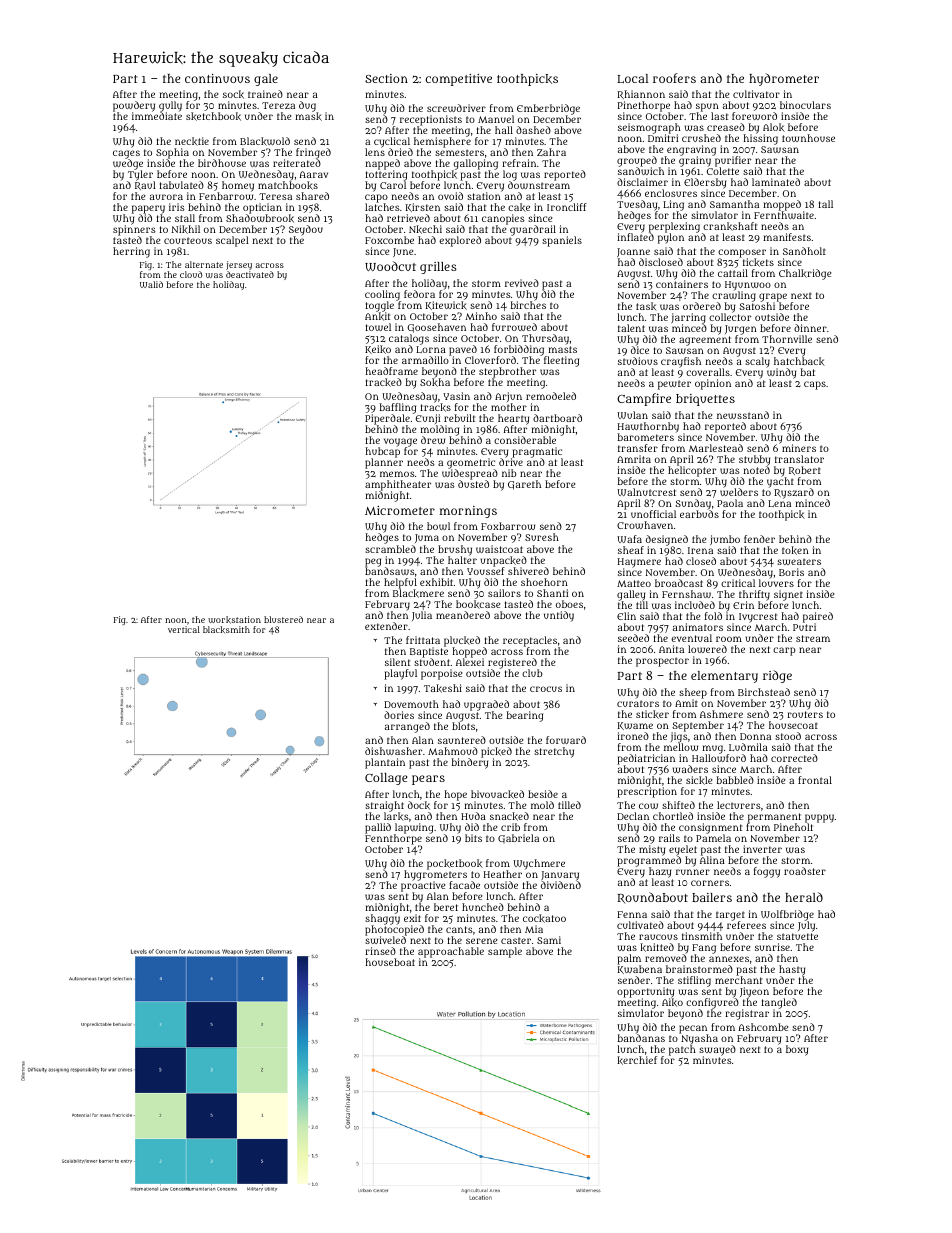 The width and height of the image is (952, 1233). Describe the element at coordinates (530, 641) in the image. I see `receptacles` at that location.
